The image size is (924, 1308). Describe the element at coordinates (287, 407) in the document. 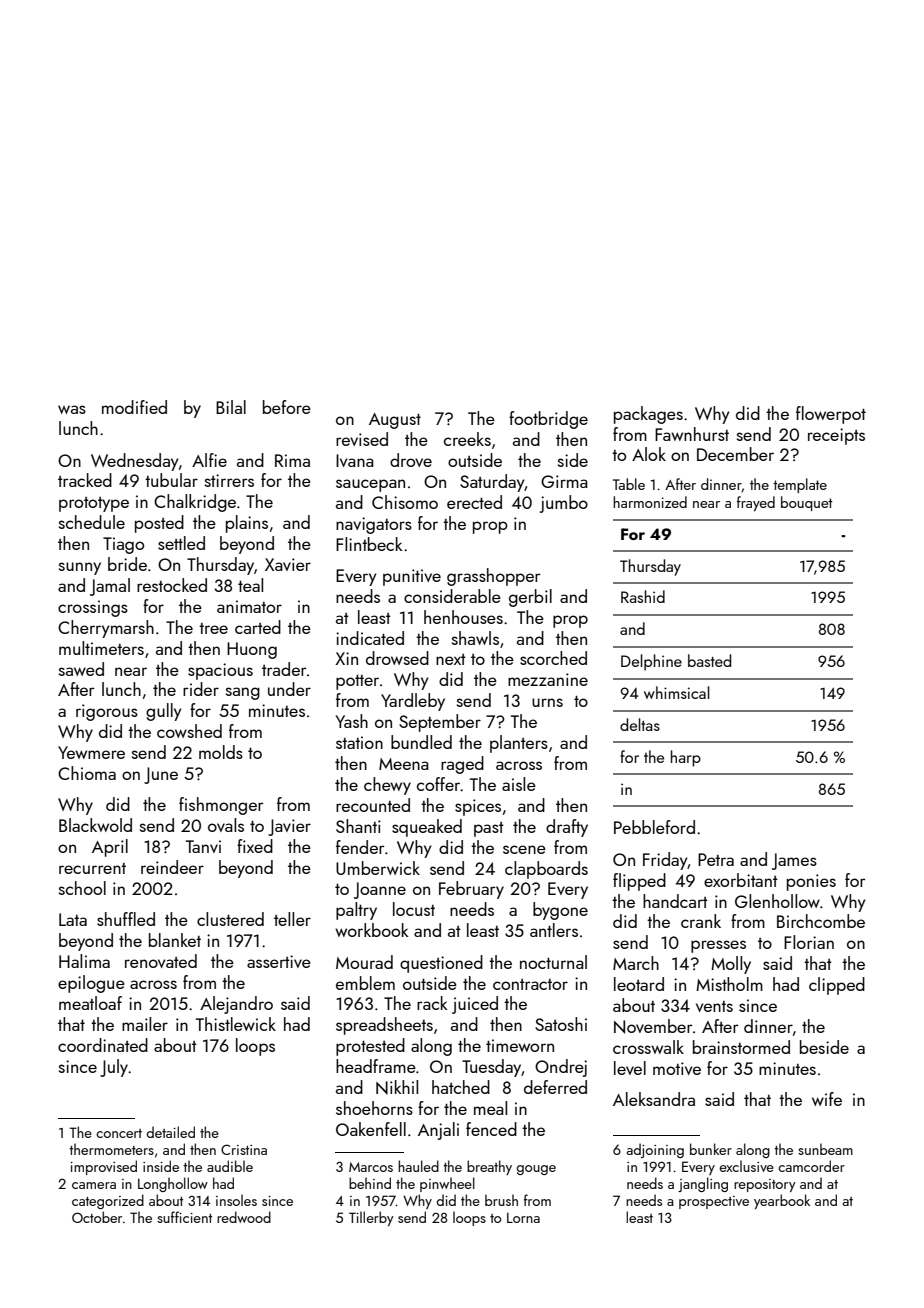

I see `before` at that location.
